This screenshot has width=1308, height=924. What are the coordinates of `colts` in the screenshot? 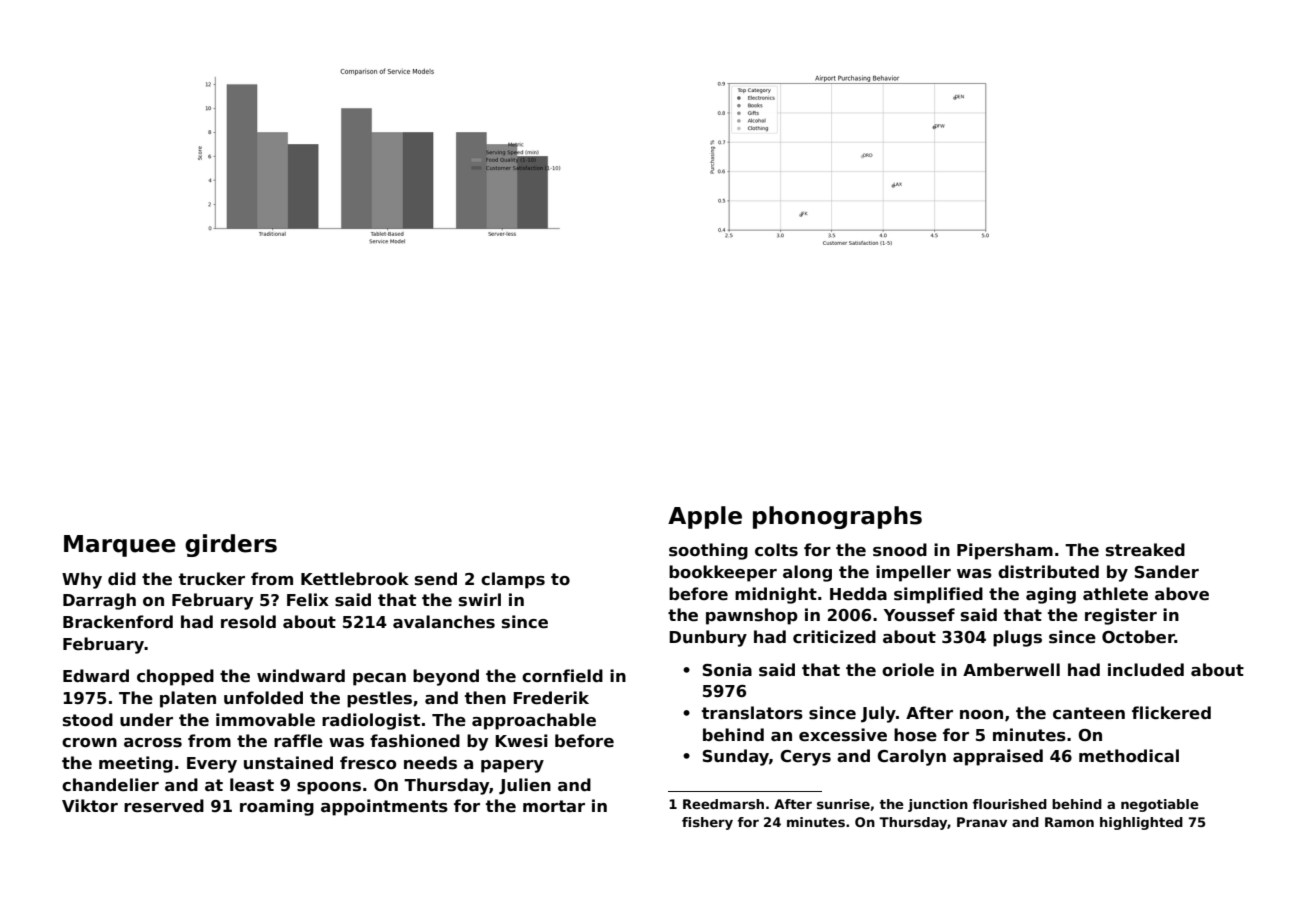 It's located at (776, 550).
